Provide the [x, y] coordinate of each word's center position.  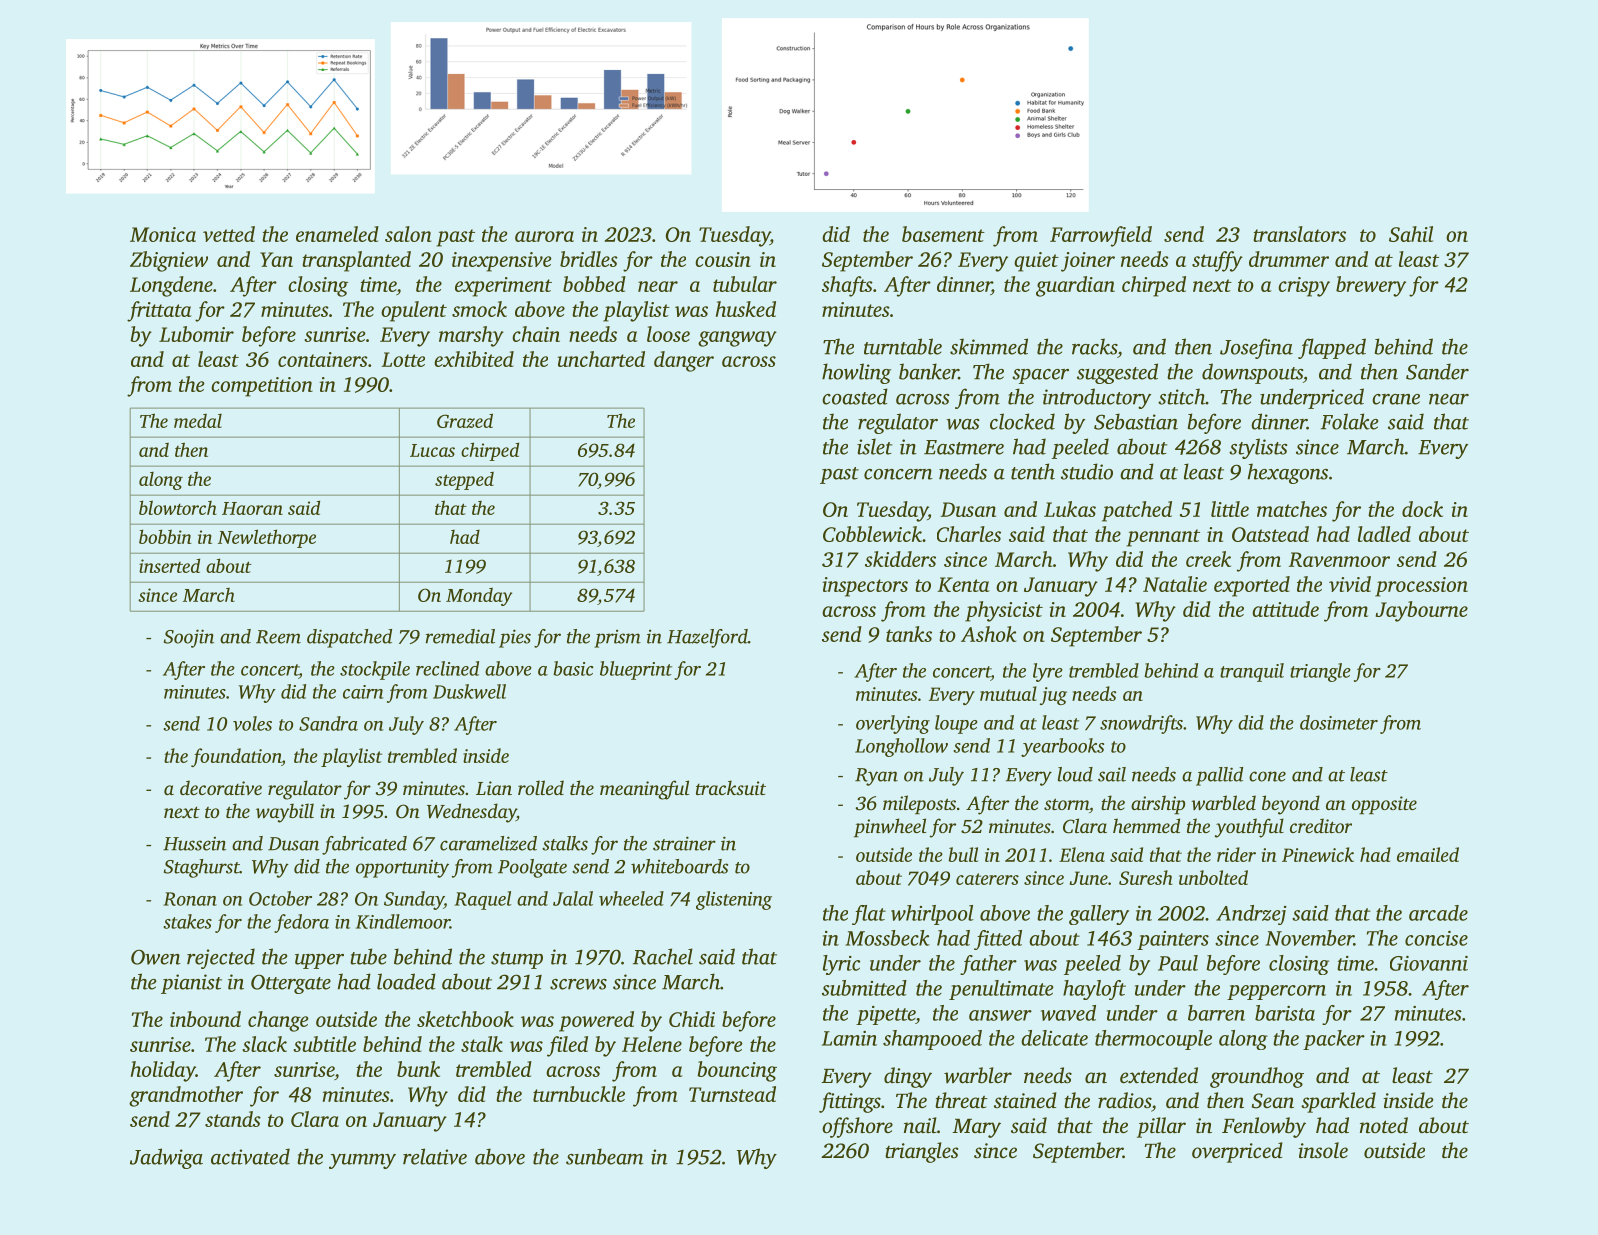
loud [1075, 774]
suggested [1117, 373]
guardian [1075, 286]
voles [252, 723]
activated [250, 1156]
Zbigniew [169, 261]
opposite [1384, 805]
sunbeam [605, 1156]
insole [1323, 1150]
